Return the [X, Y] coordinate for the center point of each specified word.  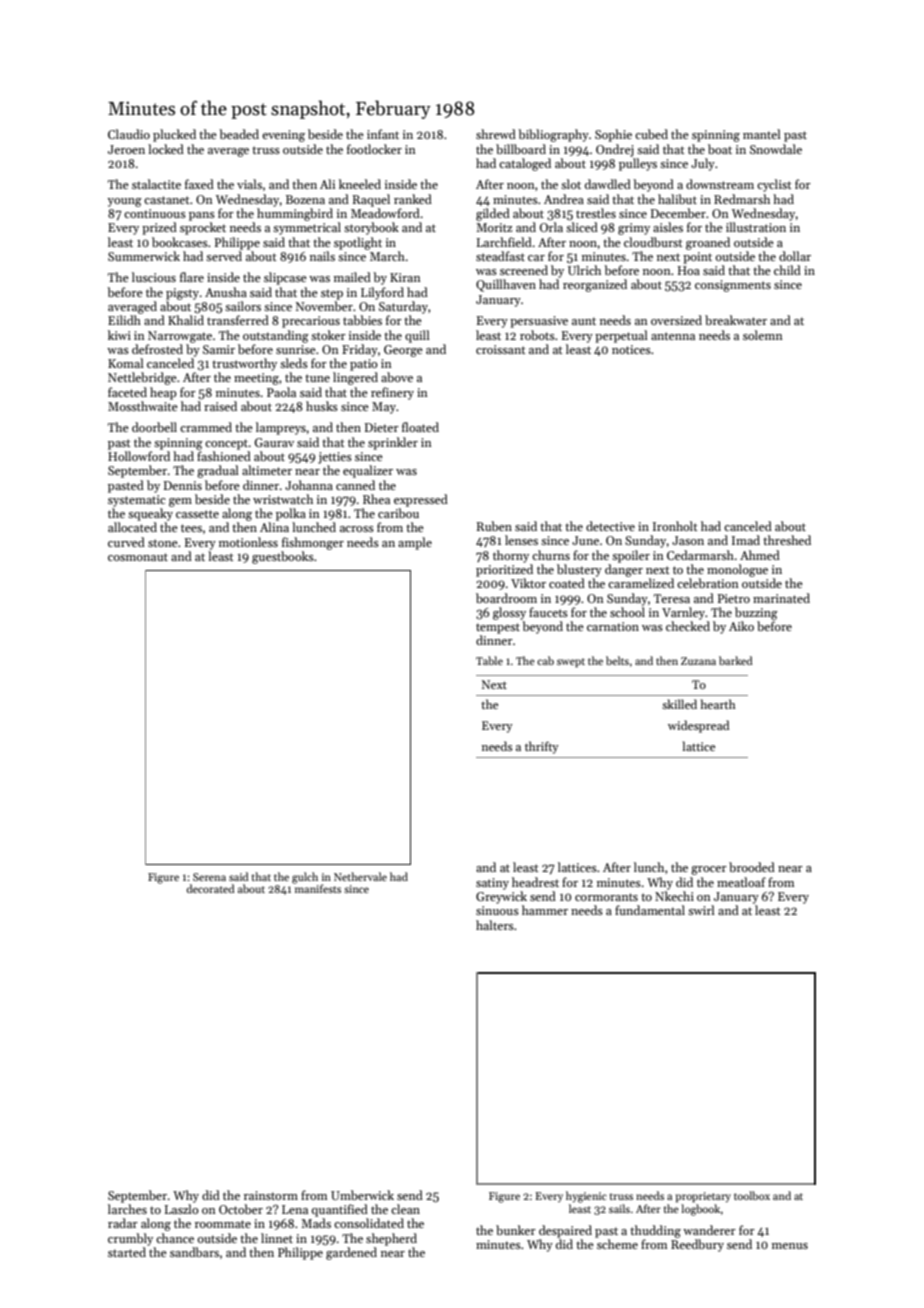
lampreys [281, 428]
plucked [174, 135]
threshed [787, 540]
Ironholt [675, 526]
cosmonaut [138, 557]
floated [420, 427]
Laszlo [182, 1209]
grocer [709, 870]
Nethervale [360, 876]
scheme [617, 1244]
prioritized [504, 570]
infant [383, 134]
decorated [211, 888]
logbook [701, 1210]
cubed [651, 134]
